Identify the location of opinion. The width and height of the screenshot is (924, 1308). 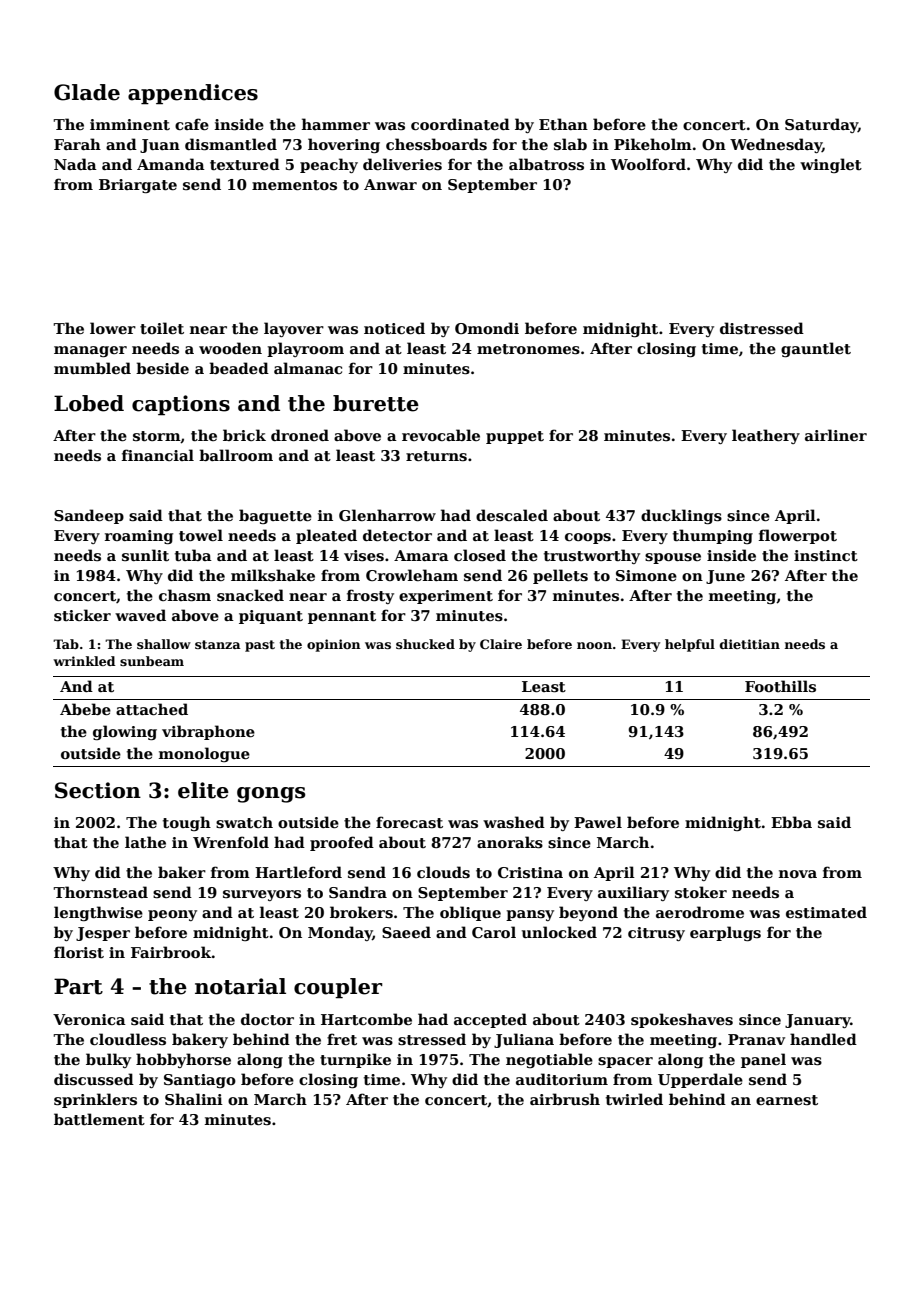
(334, 645).
